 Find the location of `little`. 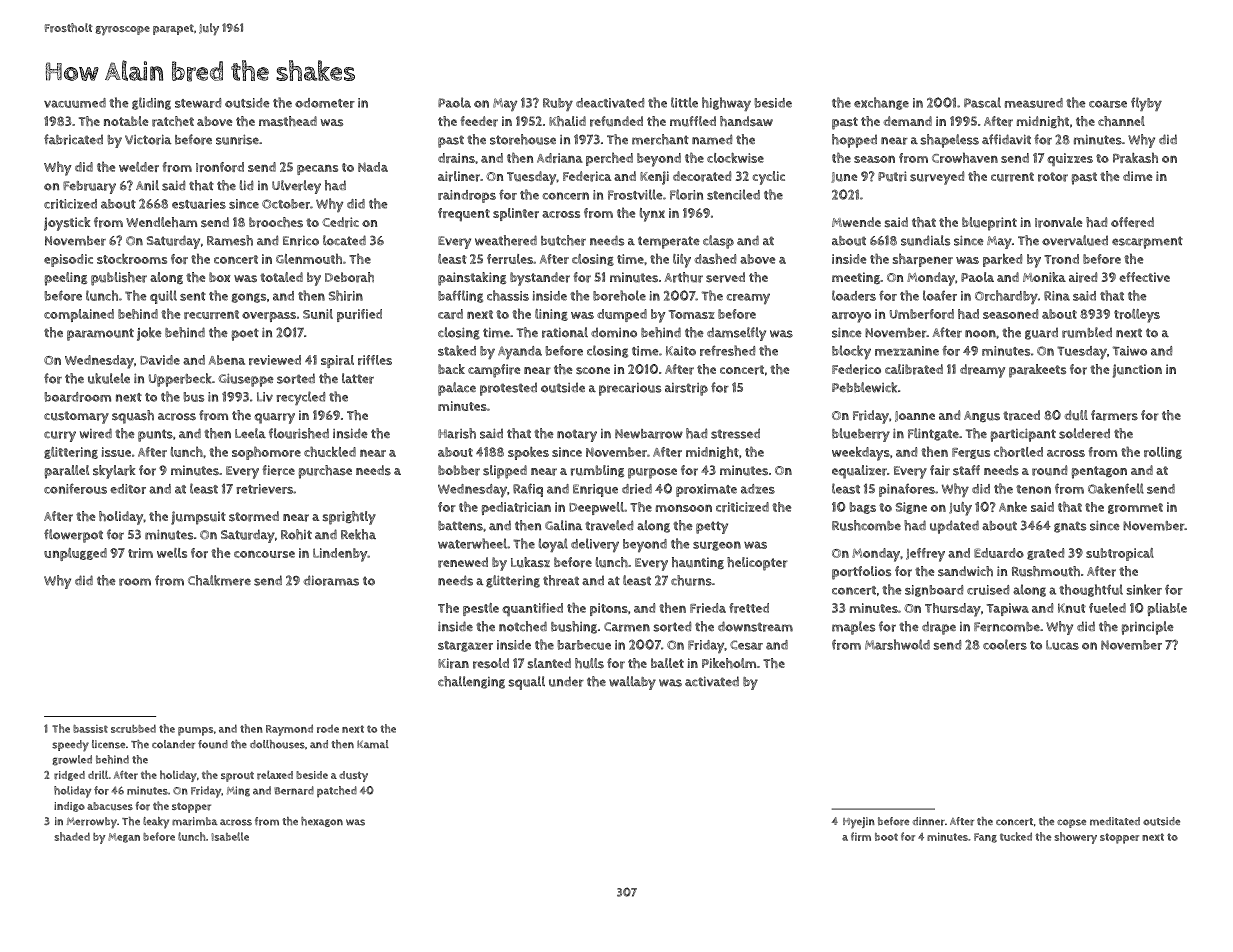

little is located at coordinates (684, 102).
